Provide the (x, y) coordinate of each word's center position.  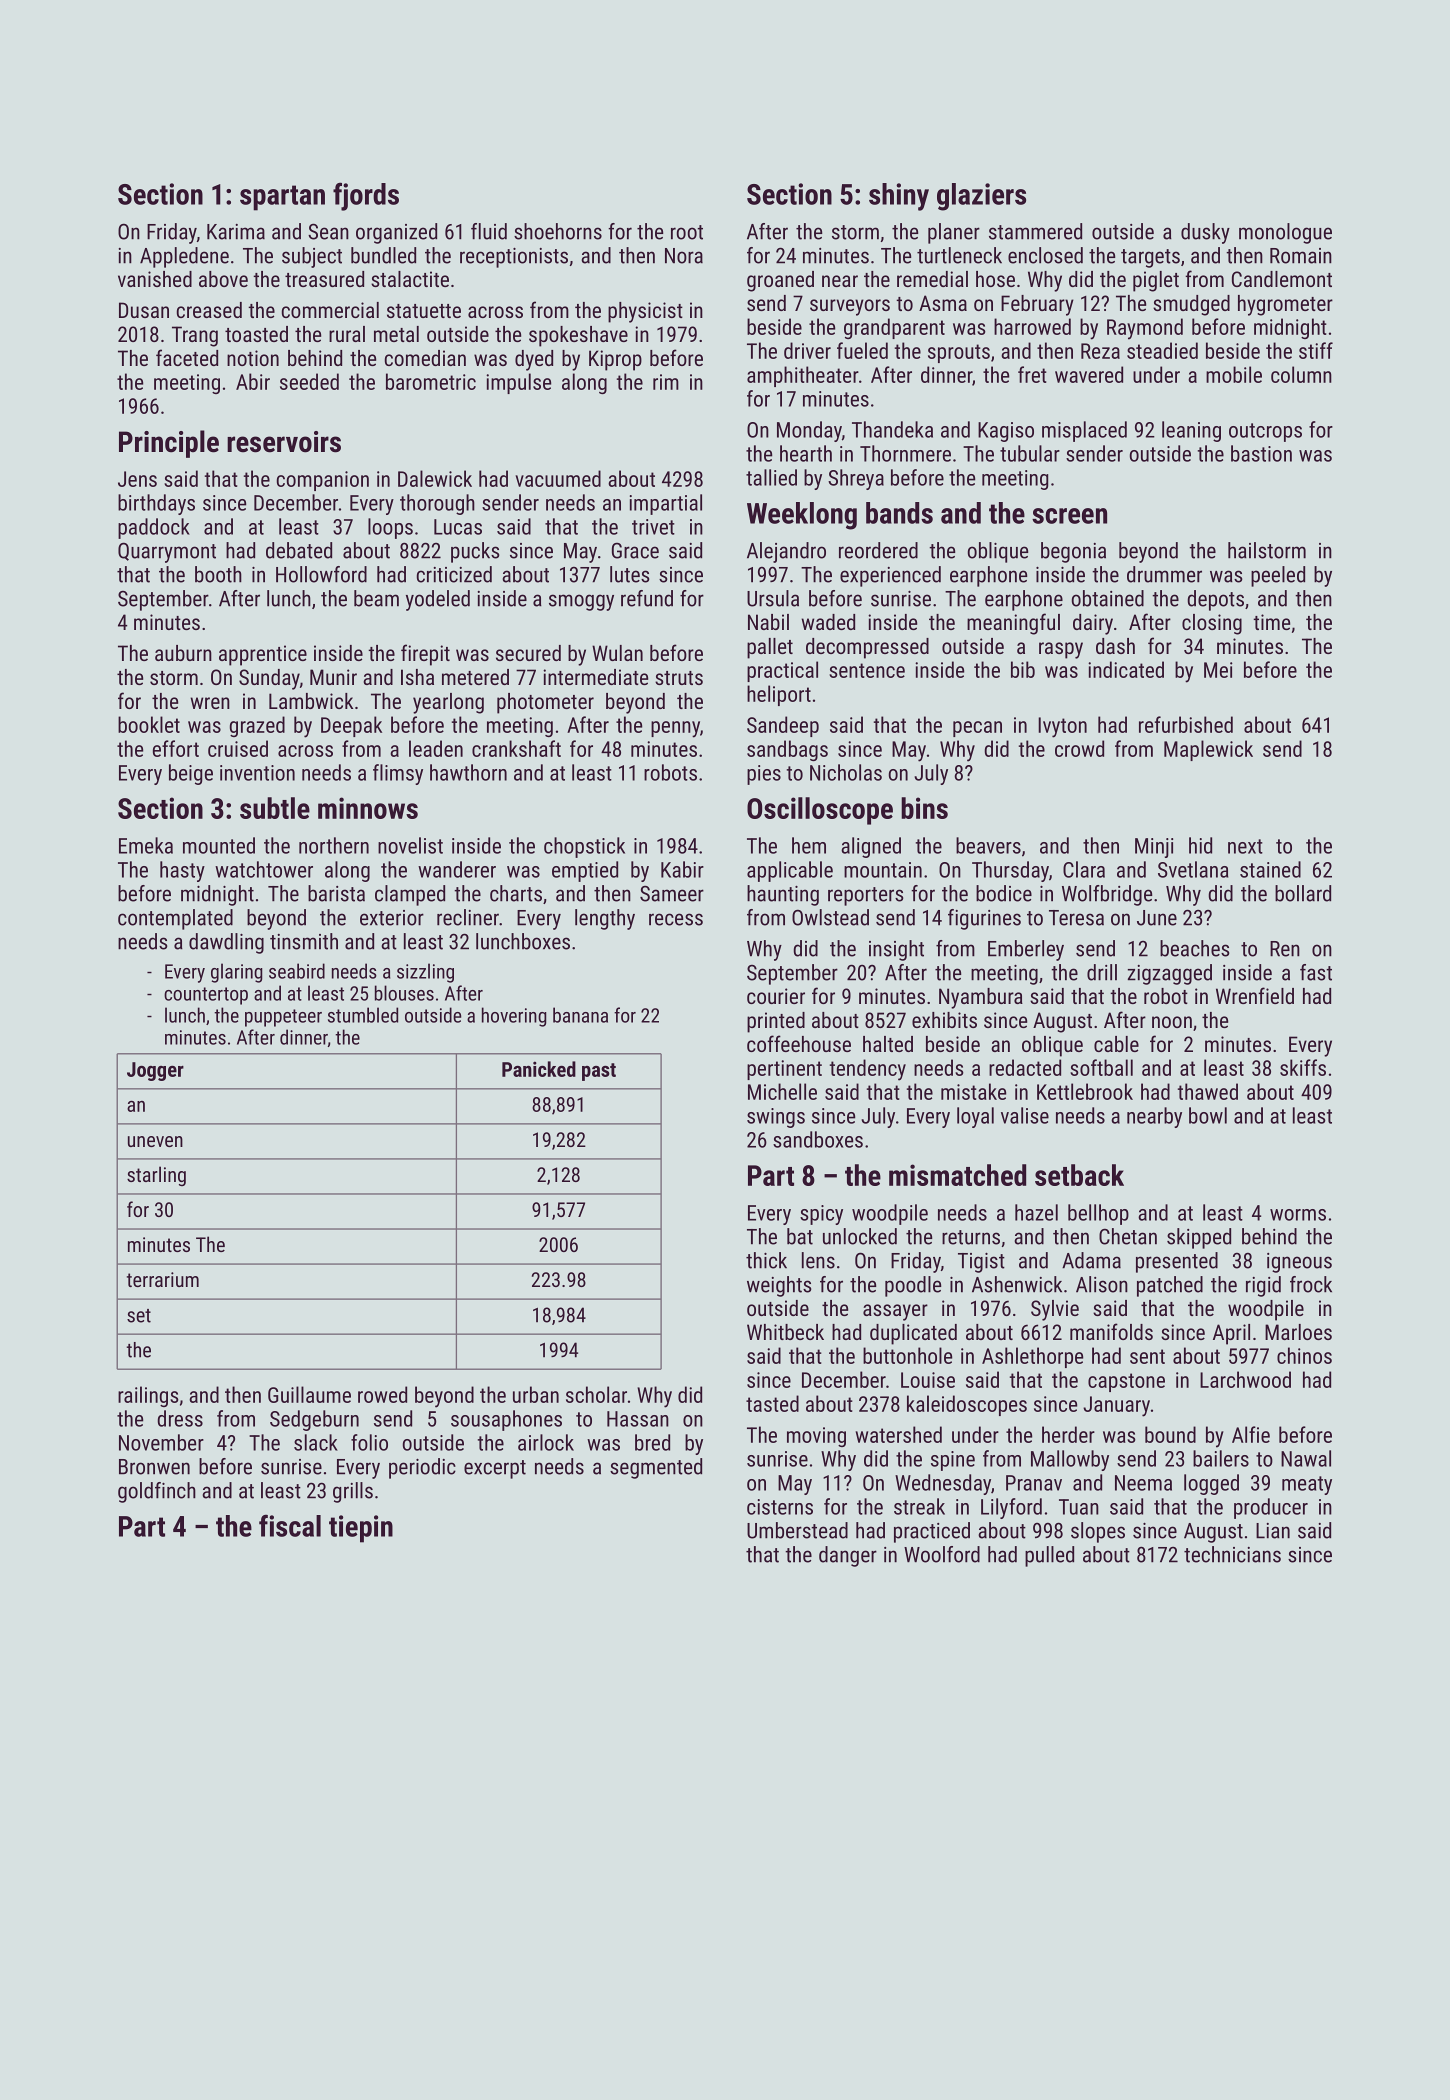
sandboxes (818, 1139)
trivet (653, 527)
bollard (1303, 893)
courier (776, 996)
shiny (899, 197)
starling (156, 1176)
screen (1069, 516)
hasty (182, 871)
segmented (656, 1468)
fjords (366, 196)
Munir (333, 677)
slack (316, 1442)
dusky (1205, 233)
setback (1079, 1175)
